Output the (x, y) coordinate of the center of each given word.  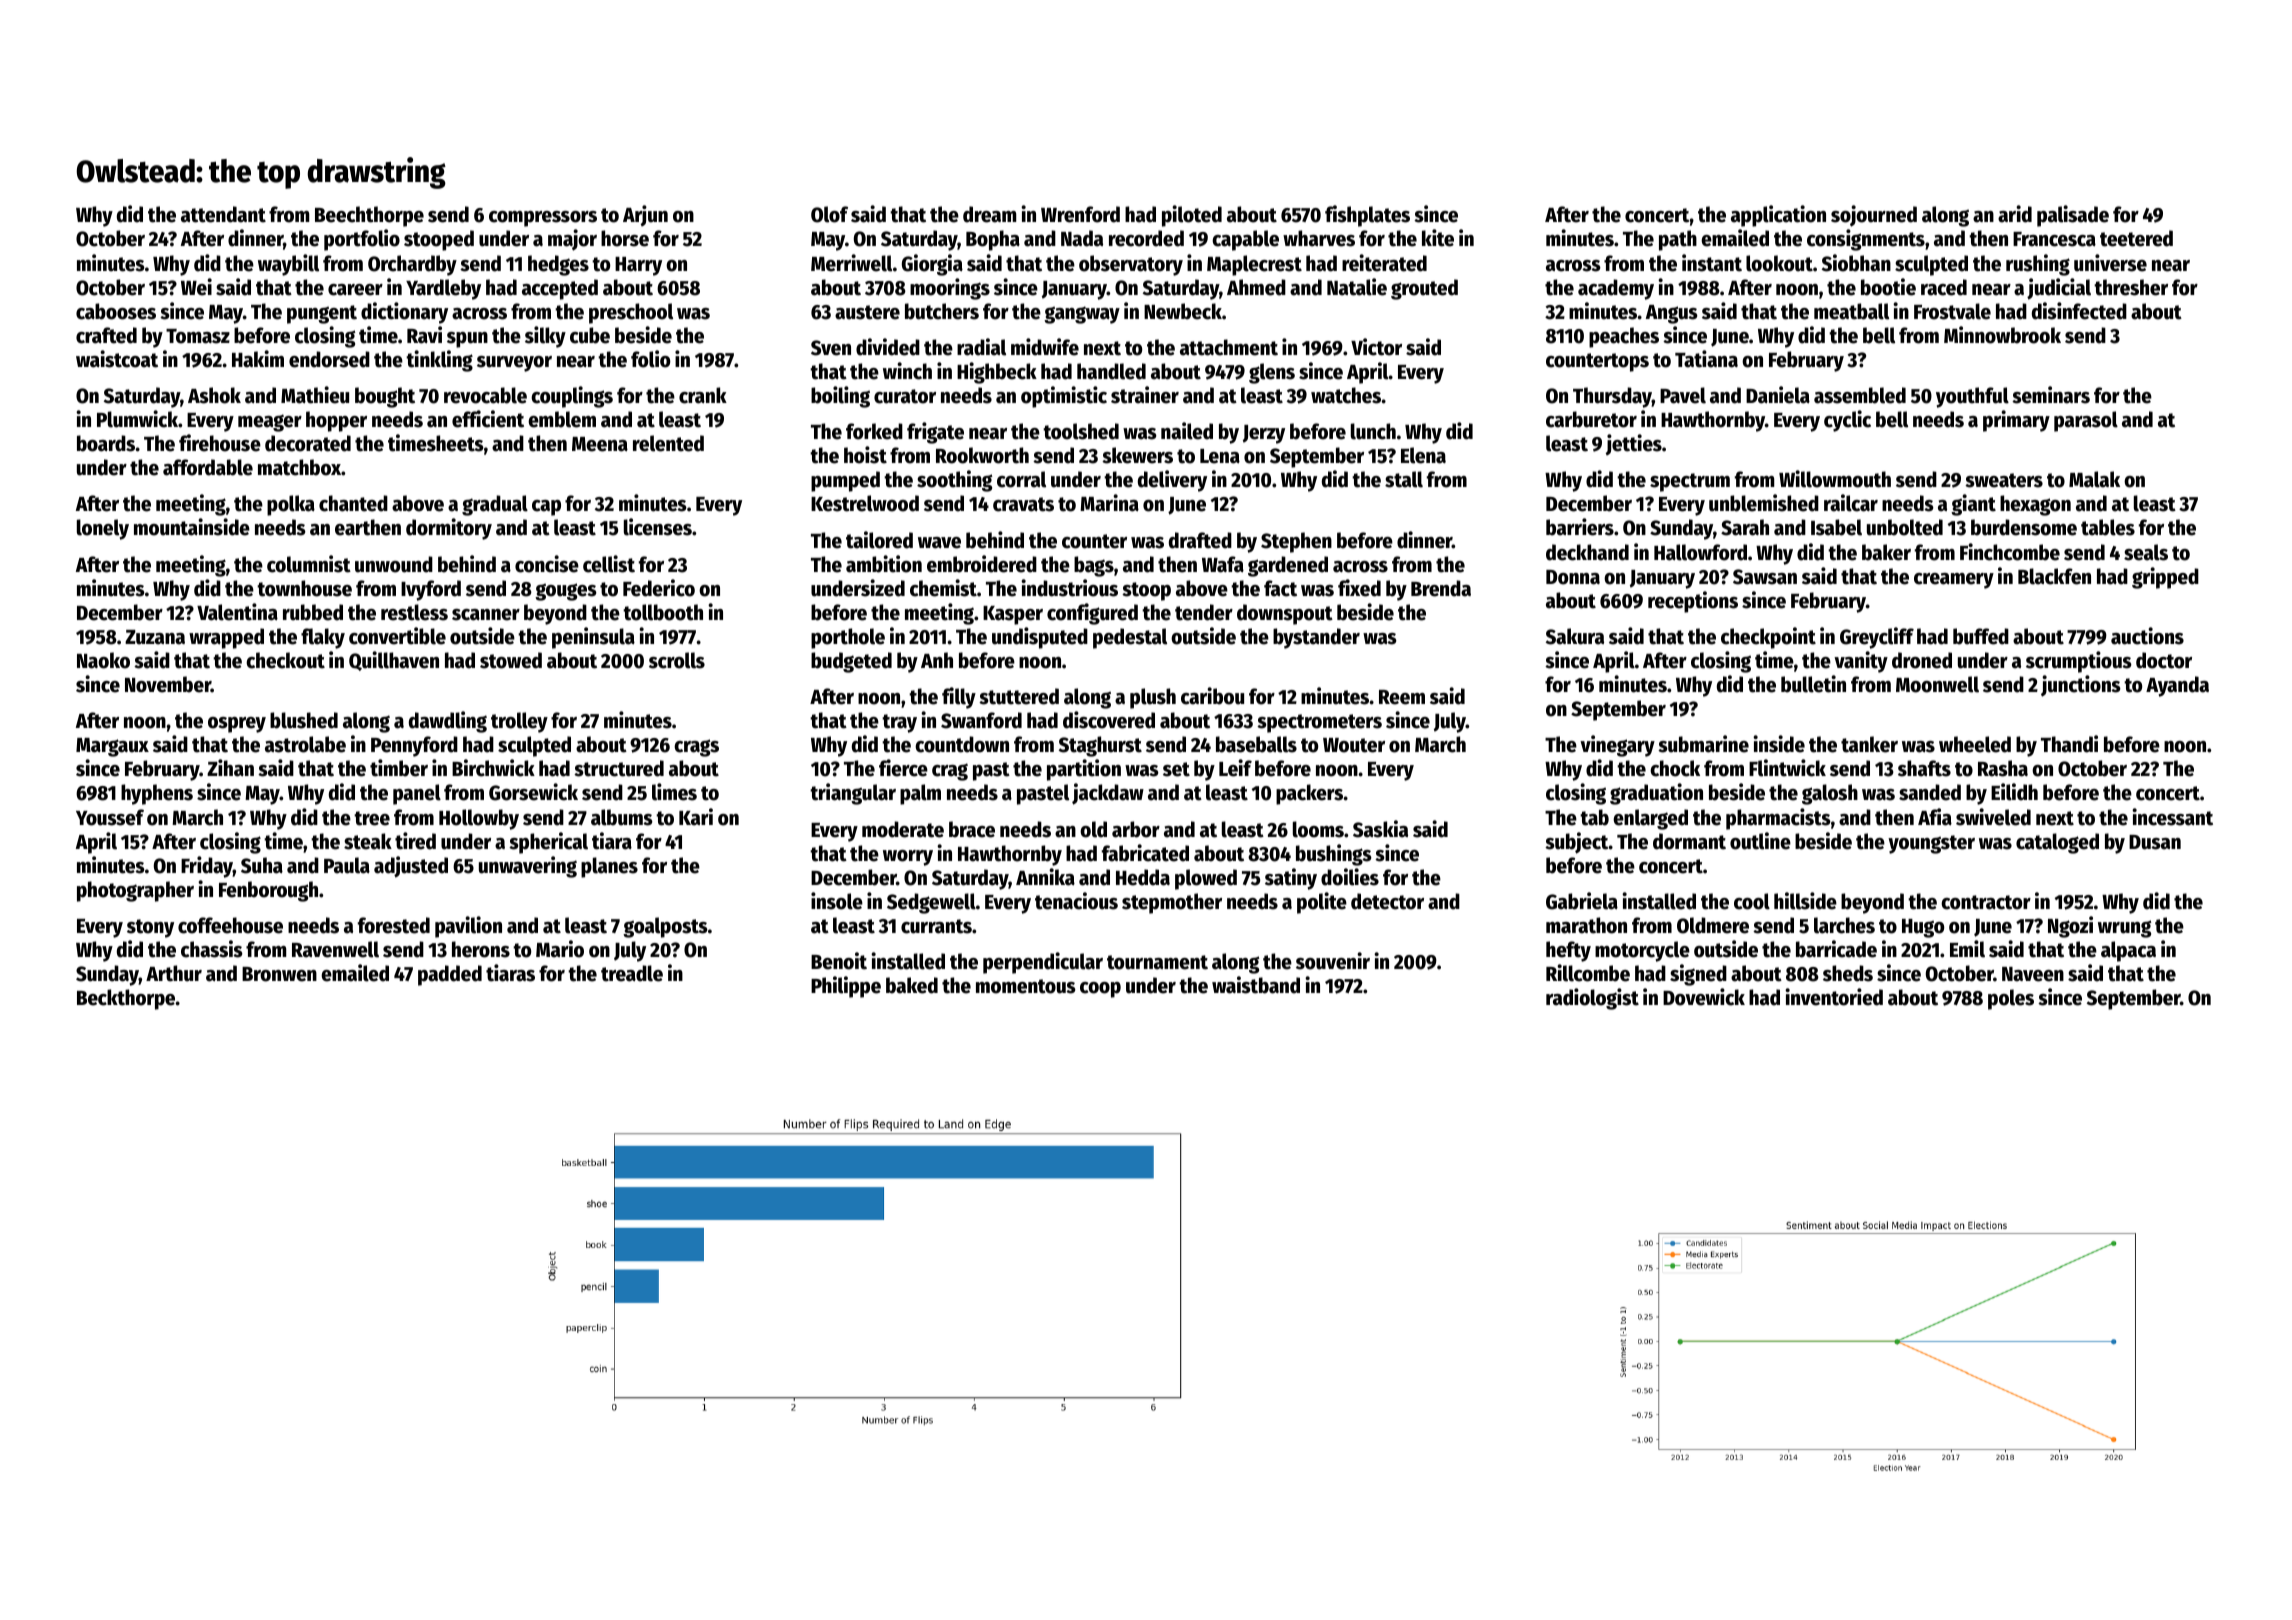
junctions (2081, 686)
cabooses (116, 311)
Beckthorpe (126, 999)
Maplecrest (1254, 265)
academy (1616, 289)
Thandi (2069, 744)
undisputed (1040, 638)
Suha (262, 865)
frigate (935, 433)
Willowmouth (1835, 479)
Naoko (103, 660)
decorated (308, 443)
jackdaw (1108, 794)
